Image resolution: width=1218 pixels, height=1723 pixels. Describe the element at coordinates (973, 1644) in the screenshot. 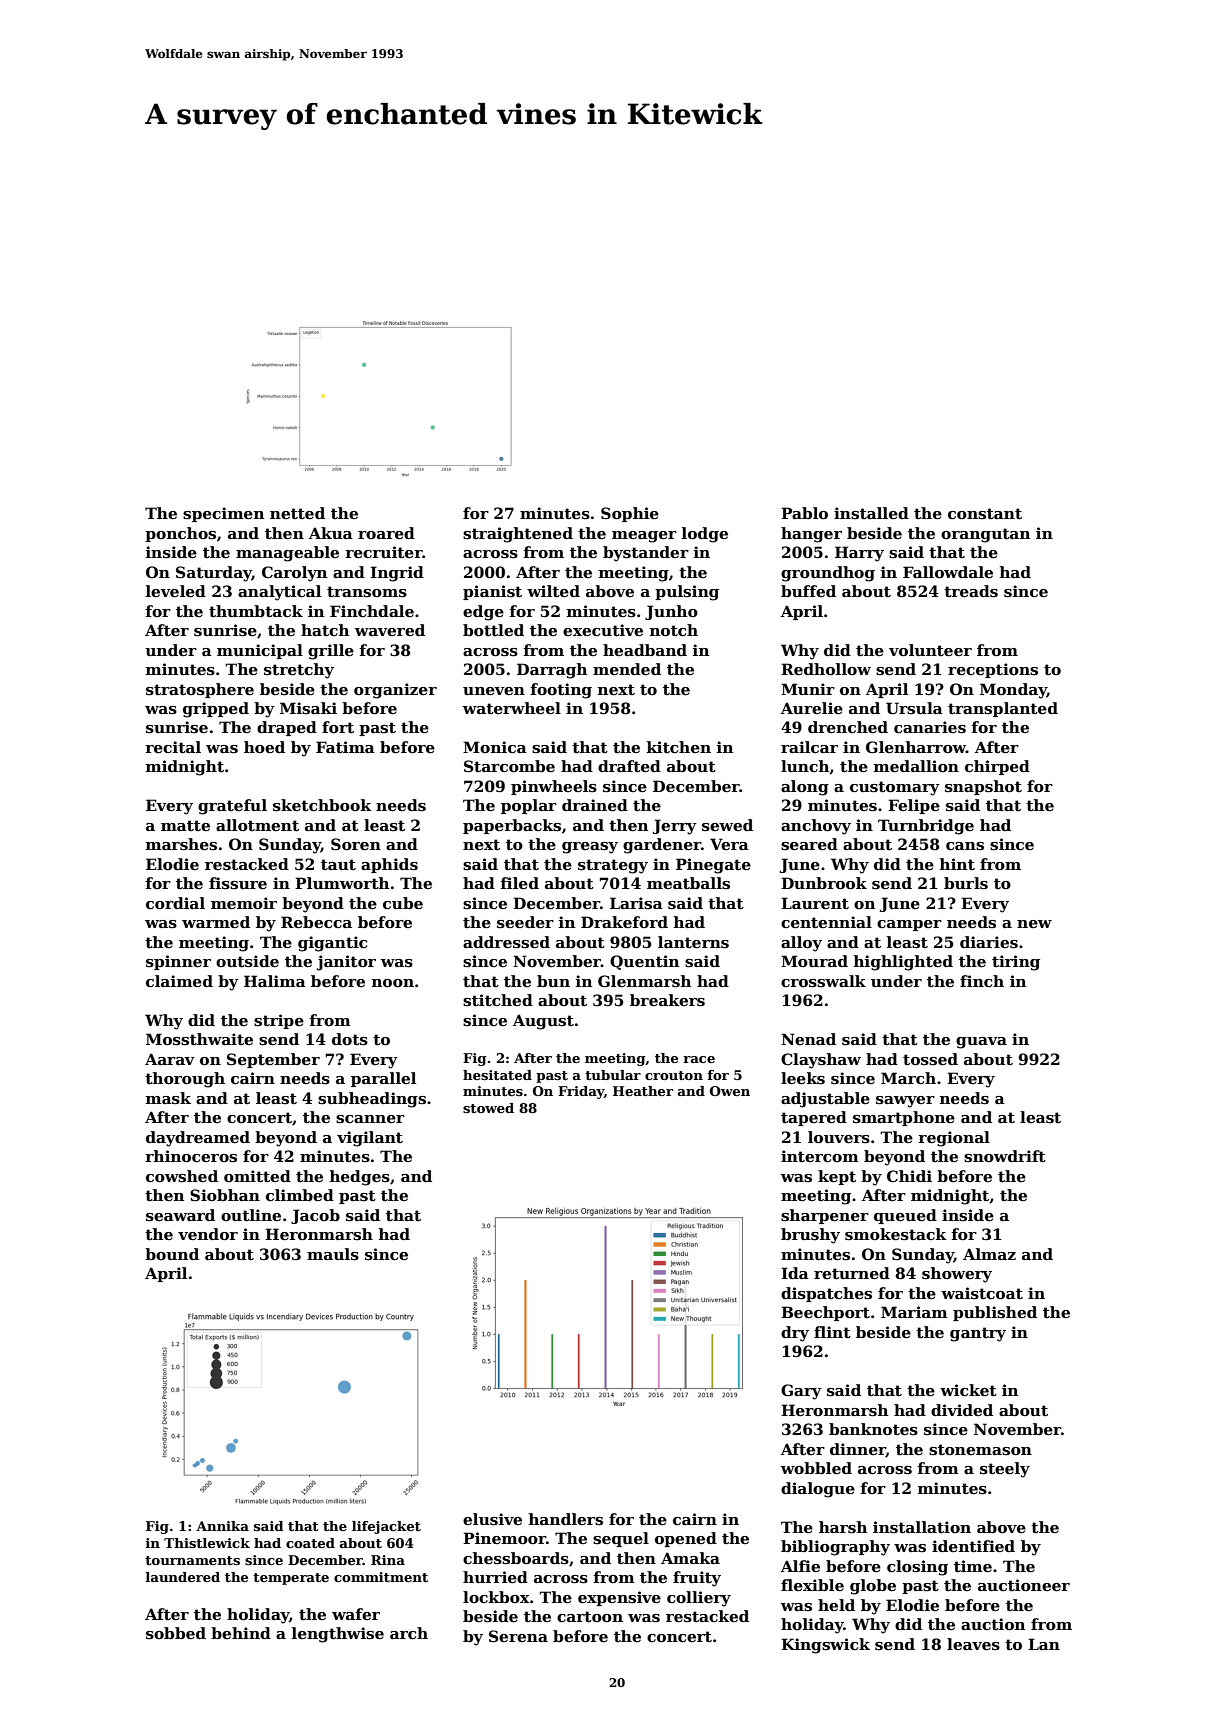

I see `leaves` at that location.
